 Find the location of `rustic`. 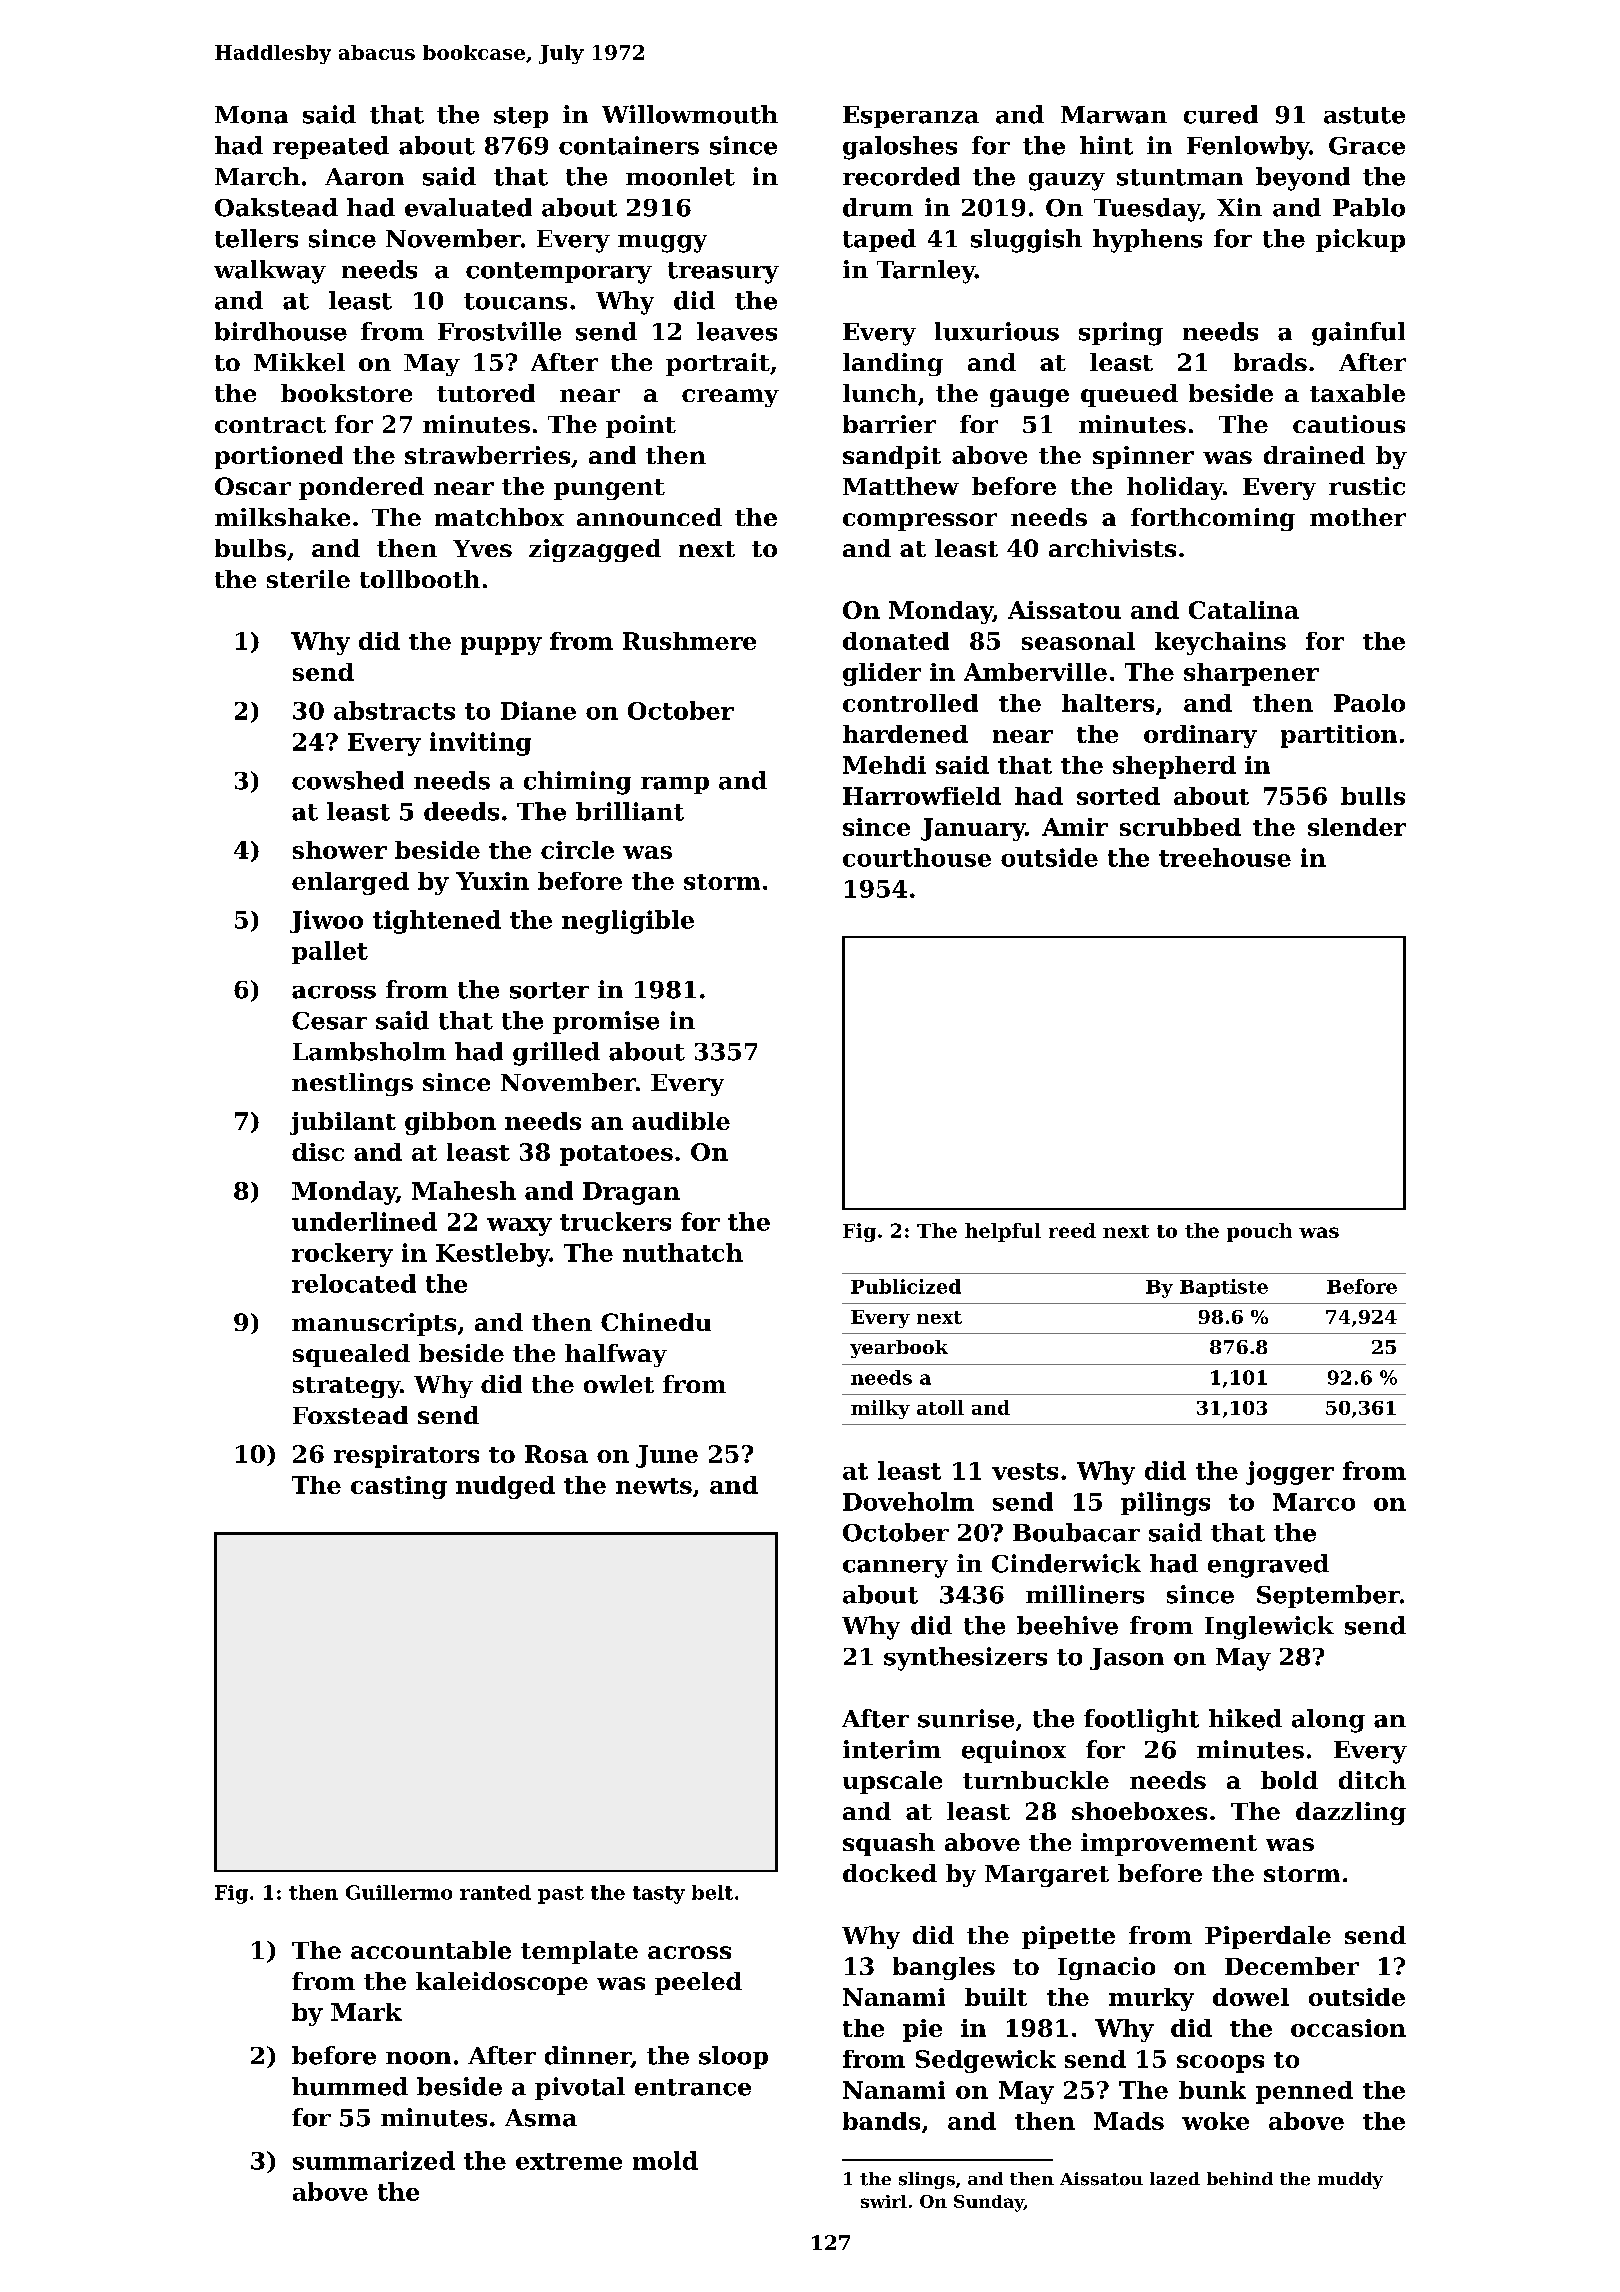

rustic is located at coordinates (1367, 486).
